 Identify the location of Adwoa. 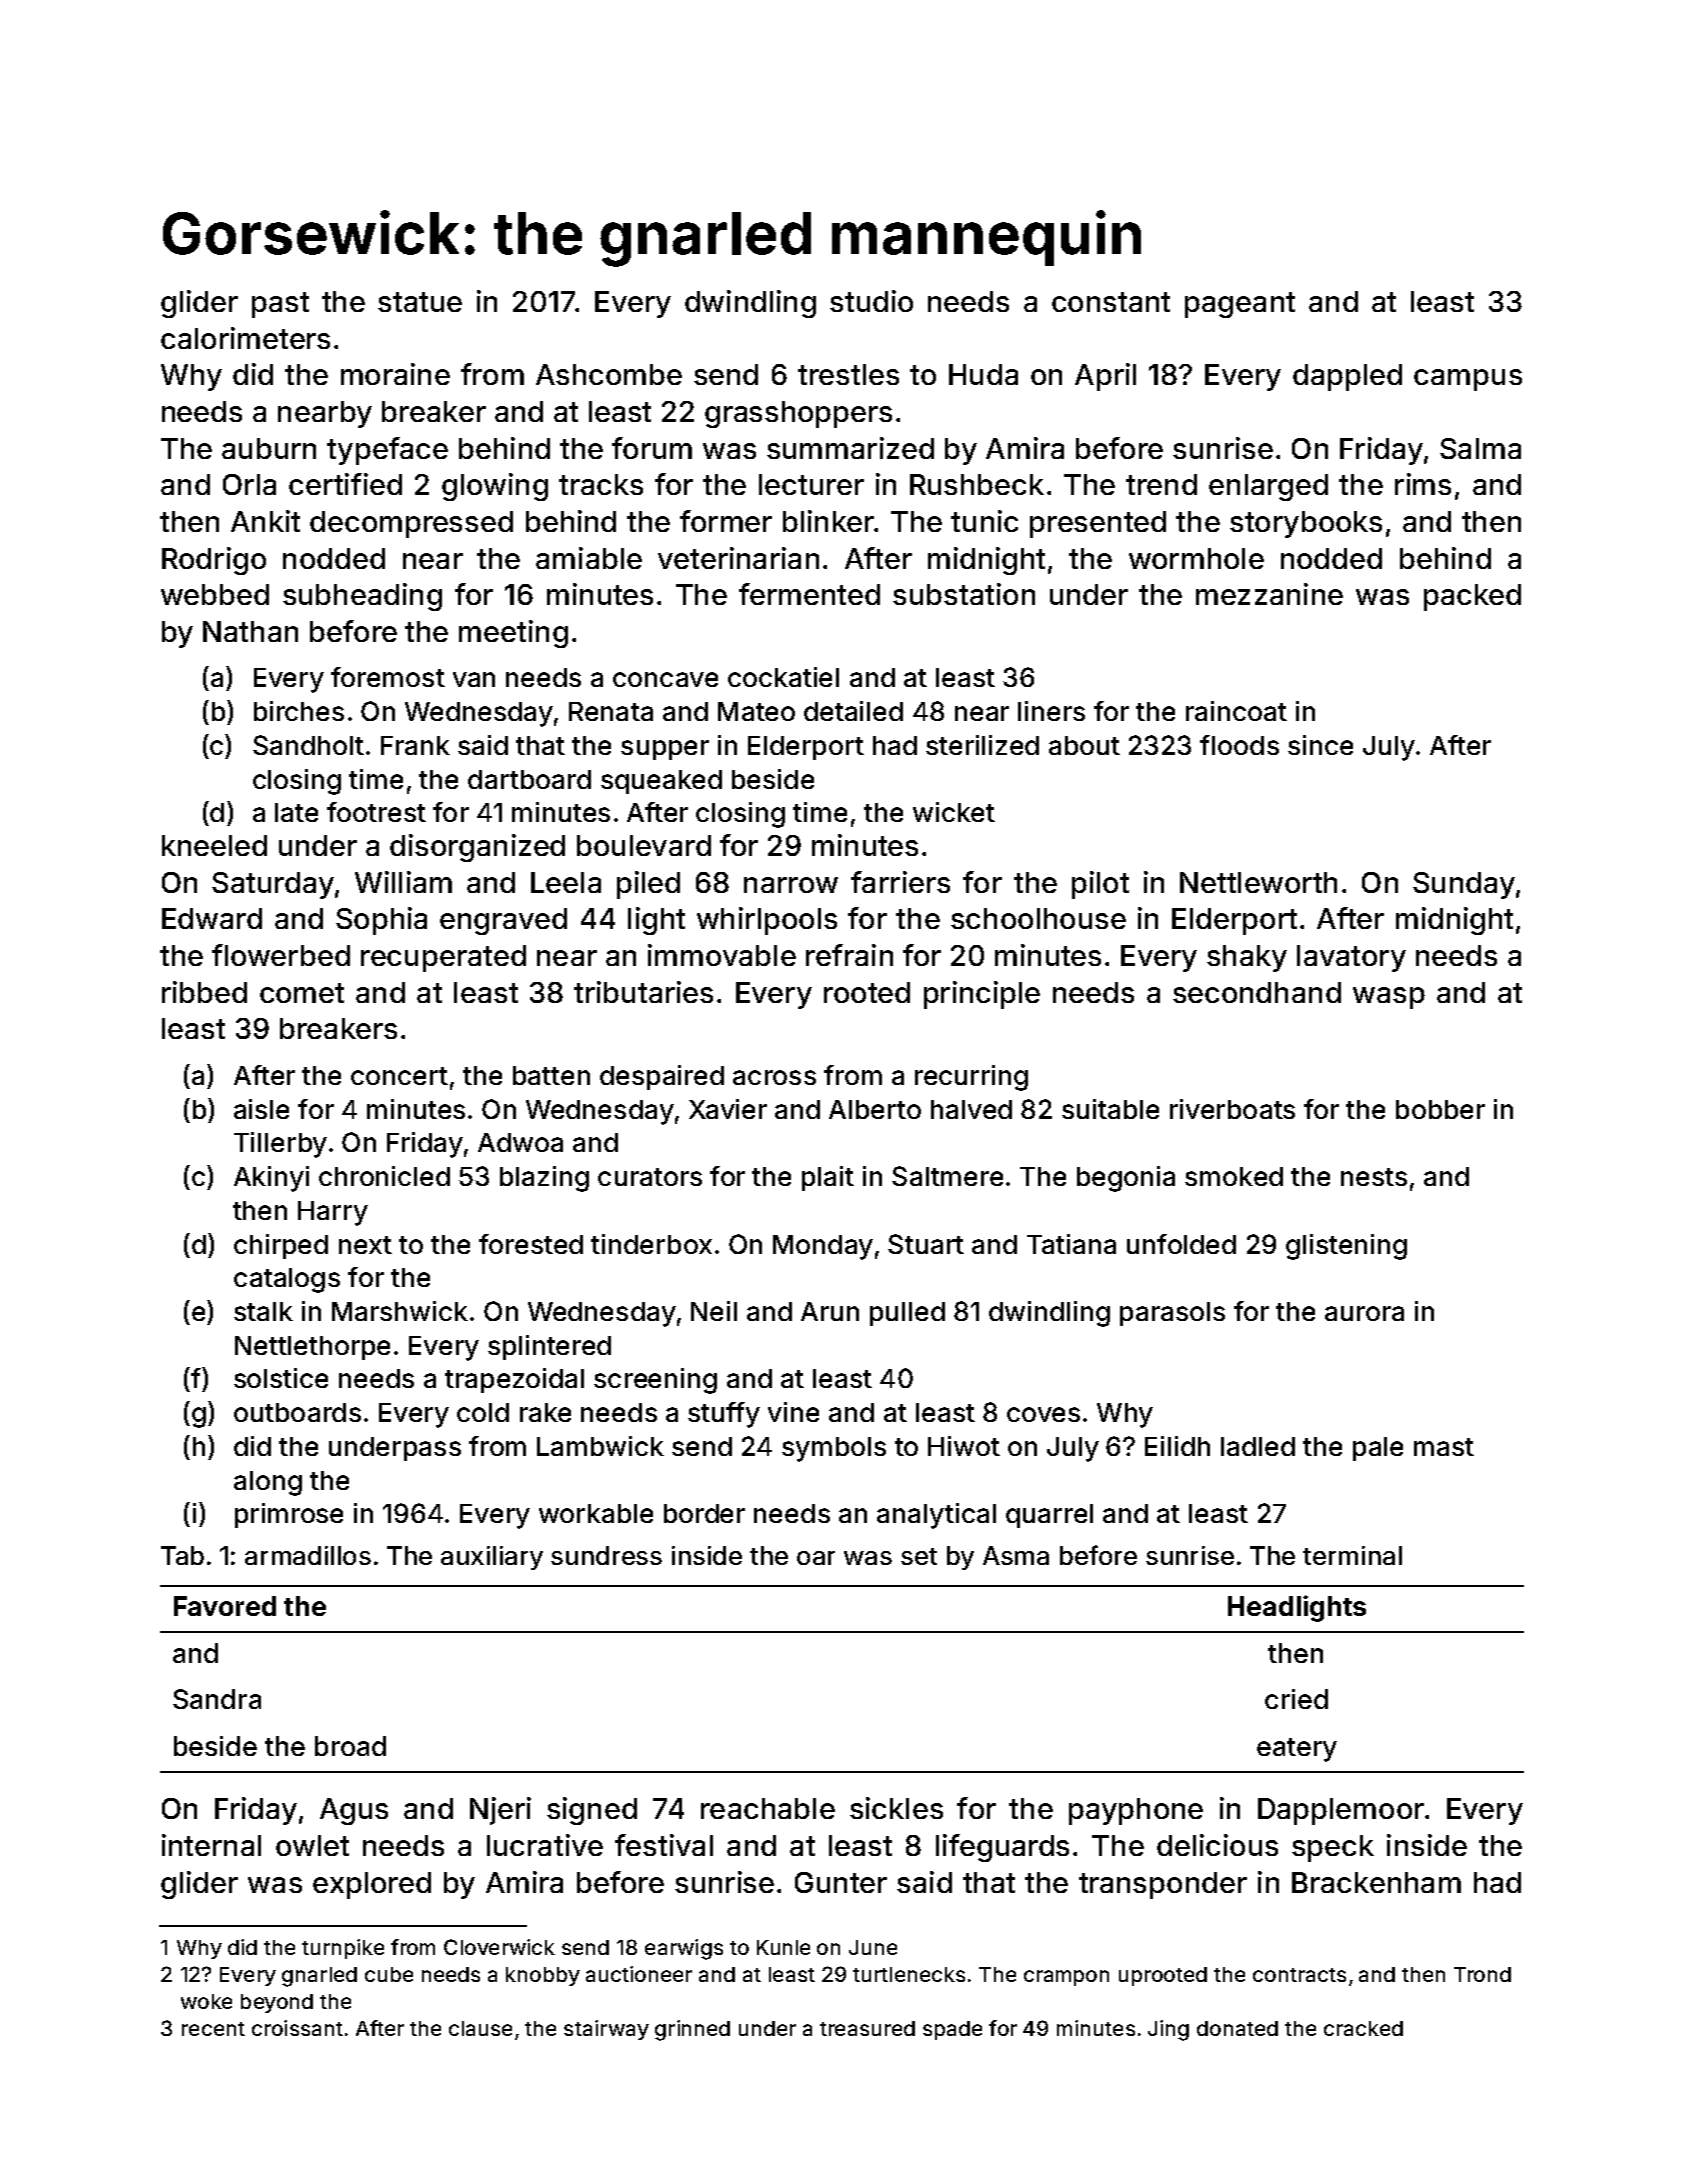
(520, 1142).
